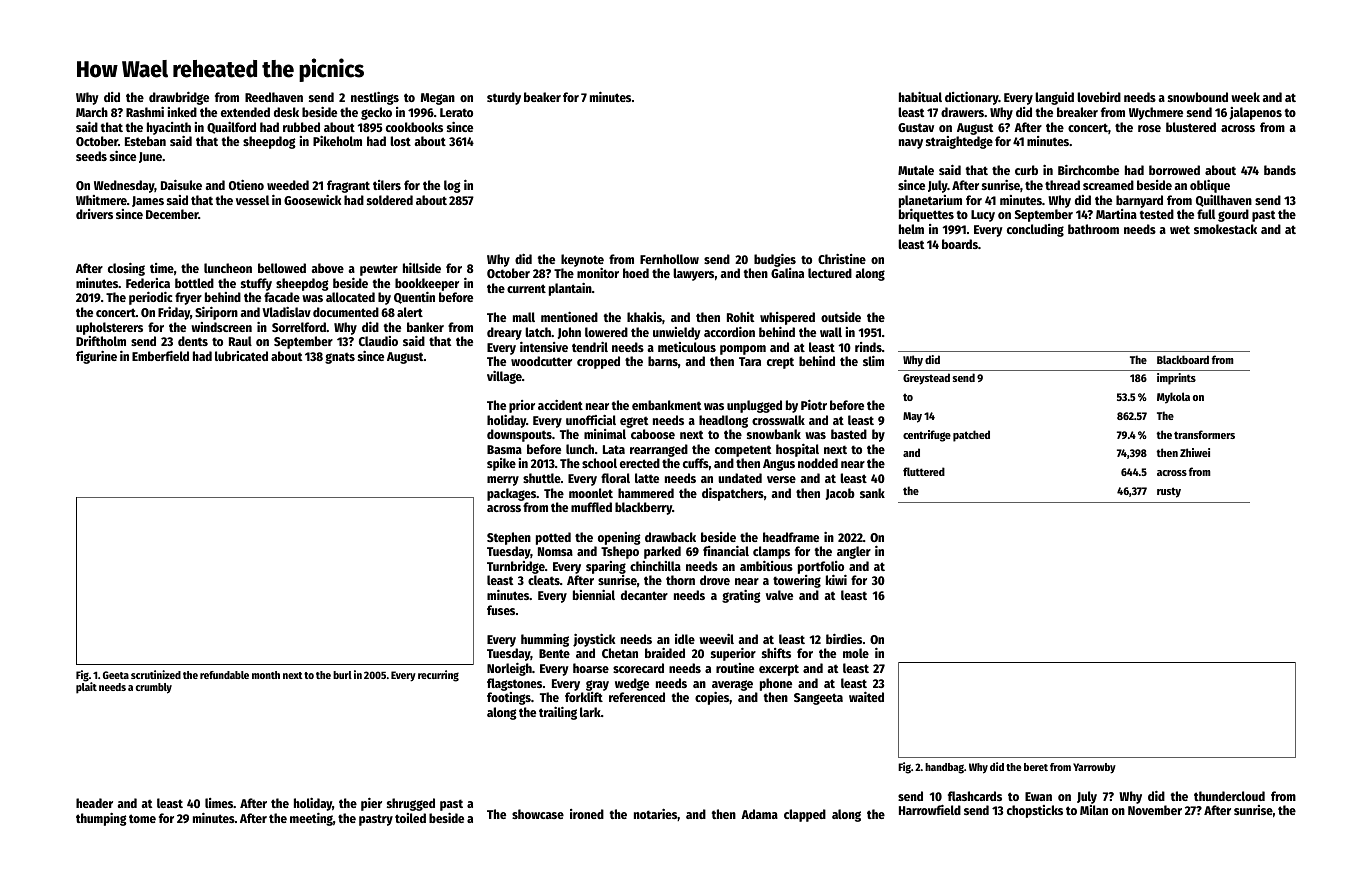 The width and height of the screenshot is (1372, 887). I want to click on rusty, so click(1169, 492).
